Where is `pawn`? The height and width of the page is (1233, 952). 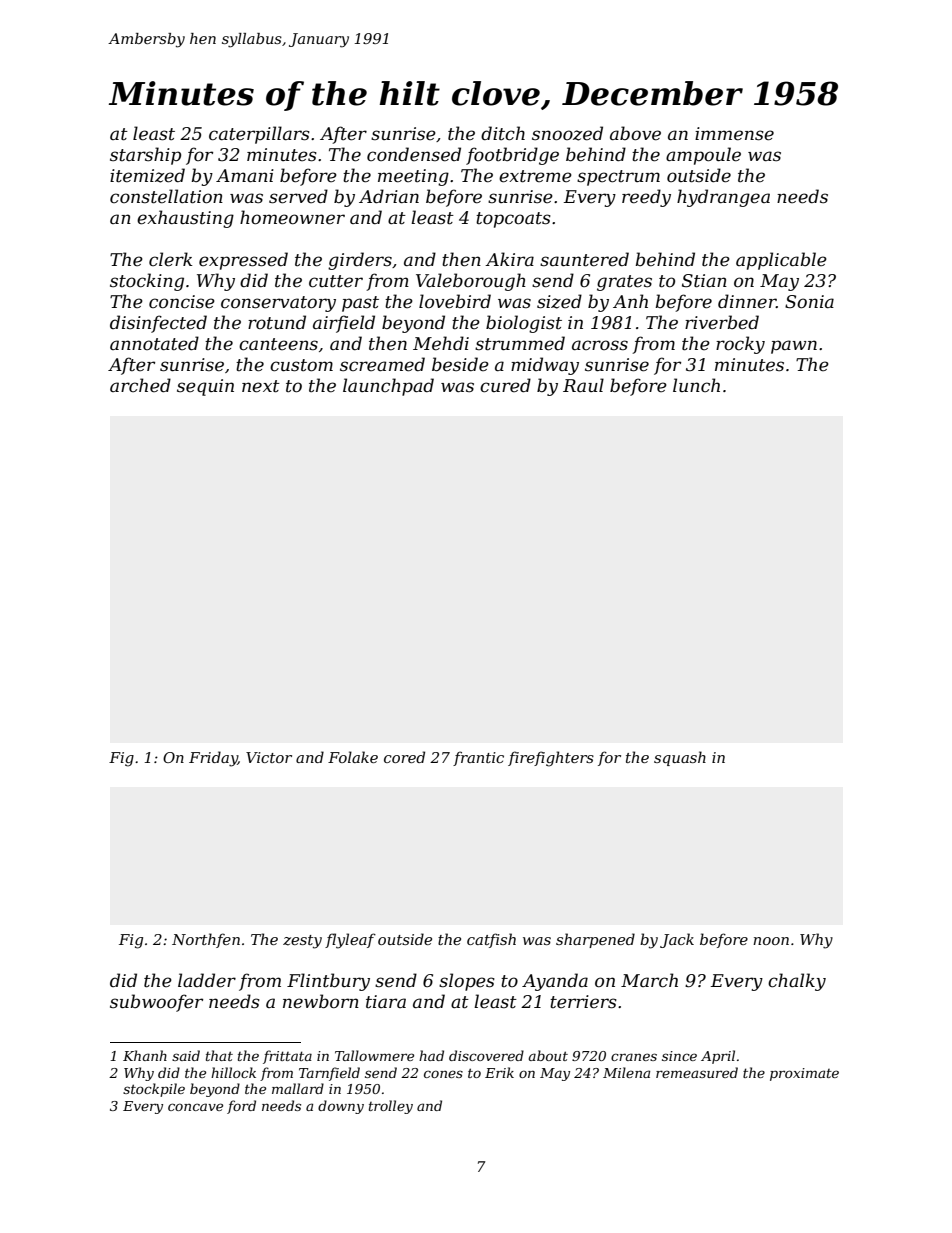 pawn is located at coordinates (794, 347).
